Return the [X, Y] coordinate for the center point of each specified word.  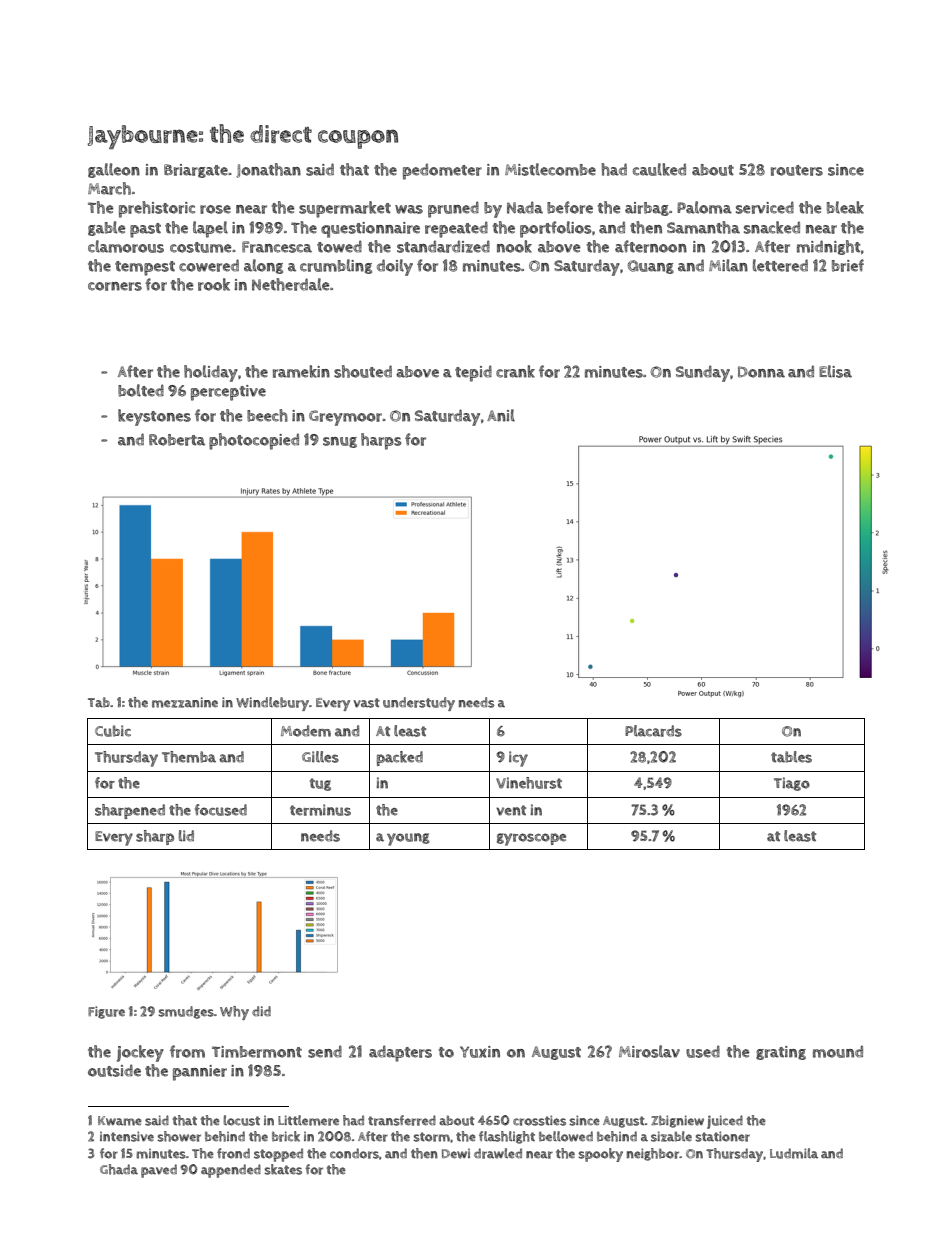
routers [797, 170]
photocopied [254, 441]
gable [107, 228]
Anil [501, 415]
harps [381, 441]
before [570, 207]
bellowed [566, 1136]
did [261, 1011]
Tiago [792, 784]
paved [159, 1171]
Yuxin [480, 1052]
